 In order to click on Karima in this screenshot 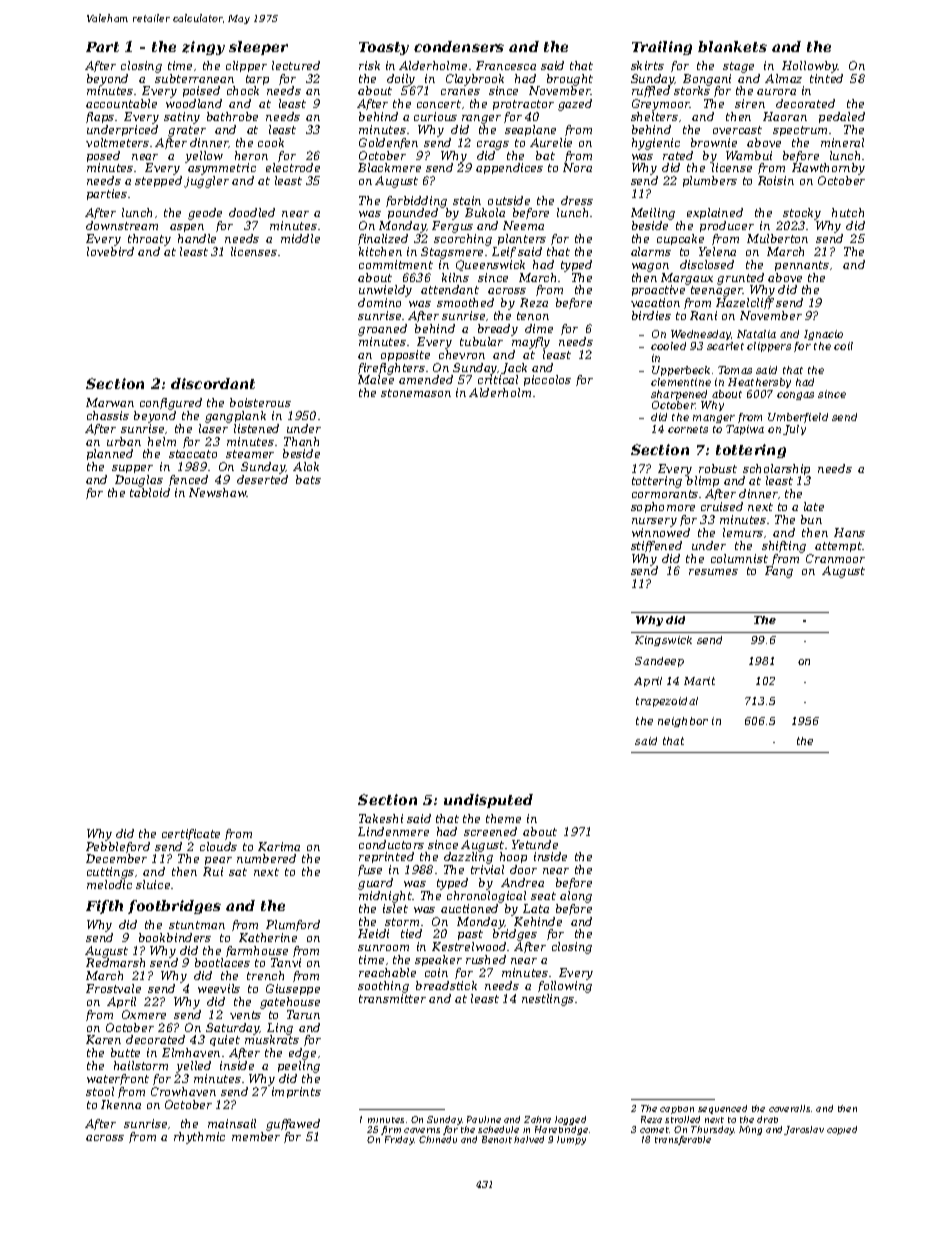, I will do `click(279, 846)`.
